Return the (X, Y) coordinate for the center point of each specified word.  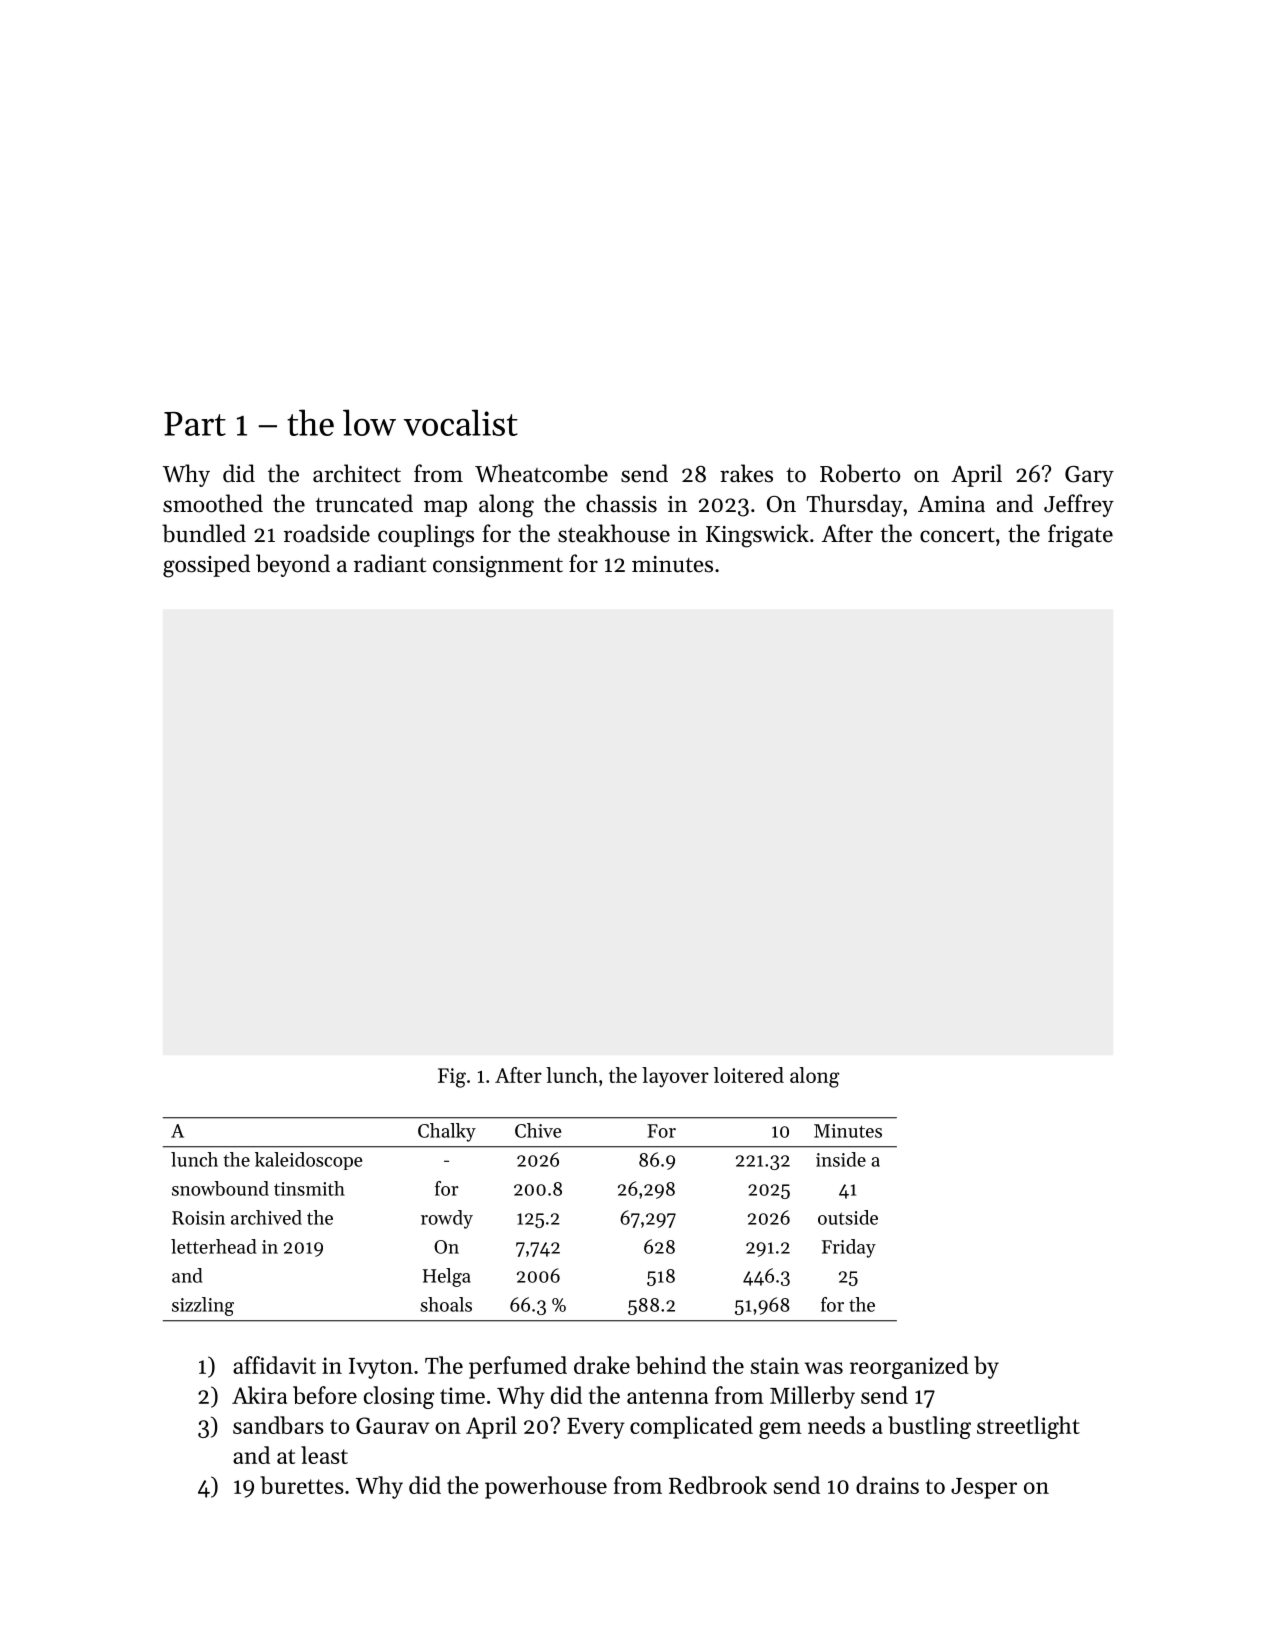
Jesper (984, 1488)
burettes (302, 1485)
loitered (749, 1075)
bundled (204, 533)
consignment (498, 567)
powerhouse (546, 1487)
